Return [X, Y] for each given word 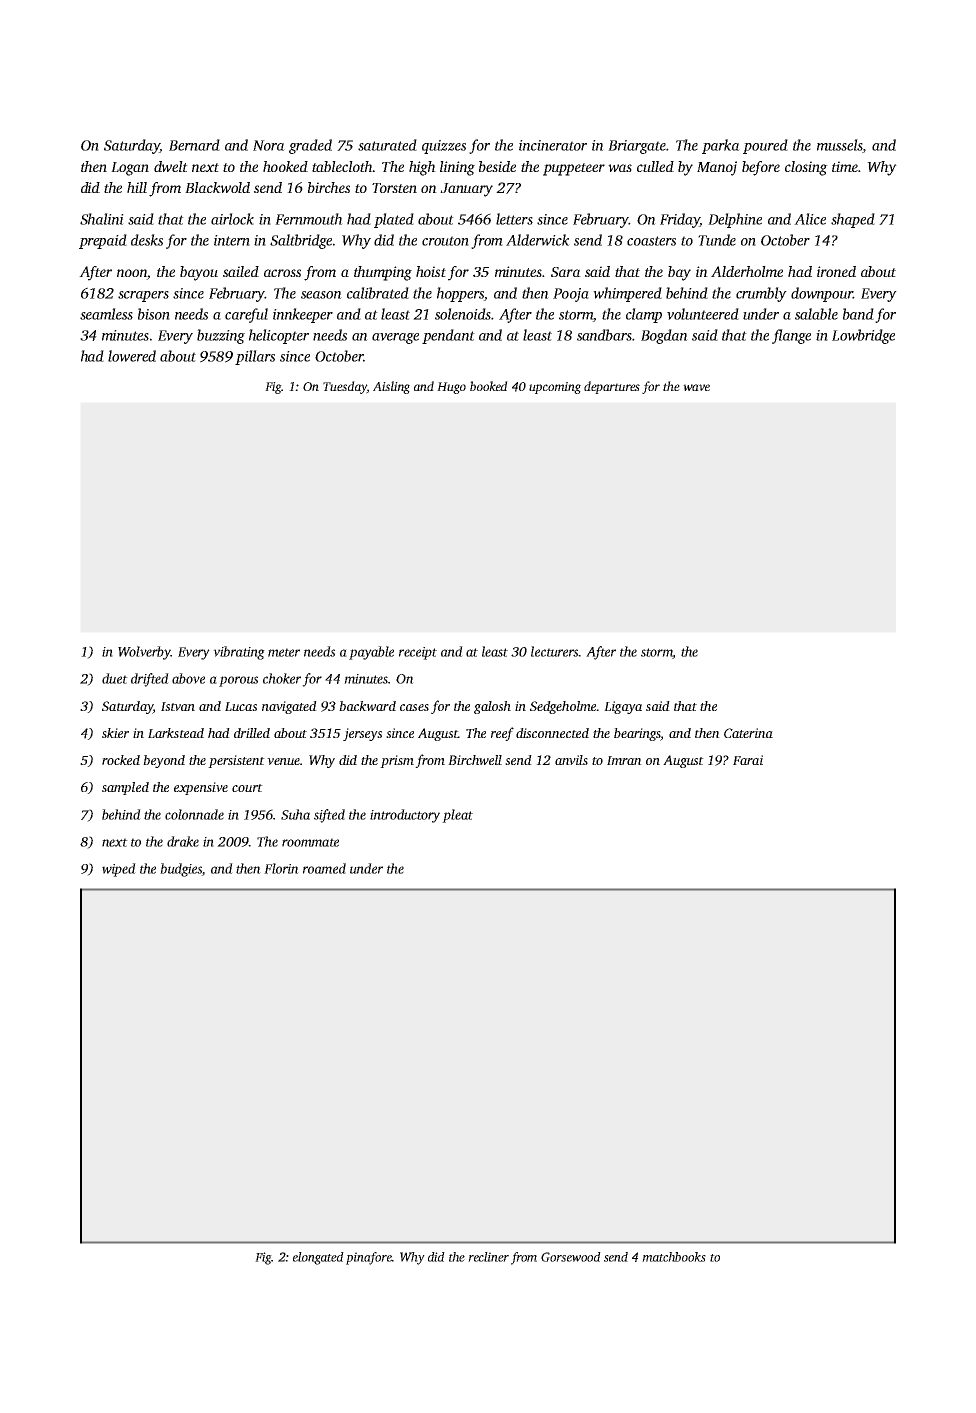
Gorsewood [571, 1257]
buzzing [221, 336]
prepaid [103, 241]
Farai [748, 760]
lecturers [555, 651]
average [395, 338]
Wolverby [144, 653]
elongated [318, 1258]
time [845, 166]
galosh [492, 707]
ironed [836, 271]
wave [696, 387]
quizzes [444, 147]
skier [115, 733]
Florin [281, 868]
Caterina [748, 733]
